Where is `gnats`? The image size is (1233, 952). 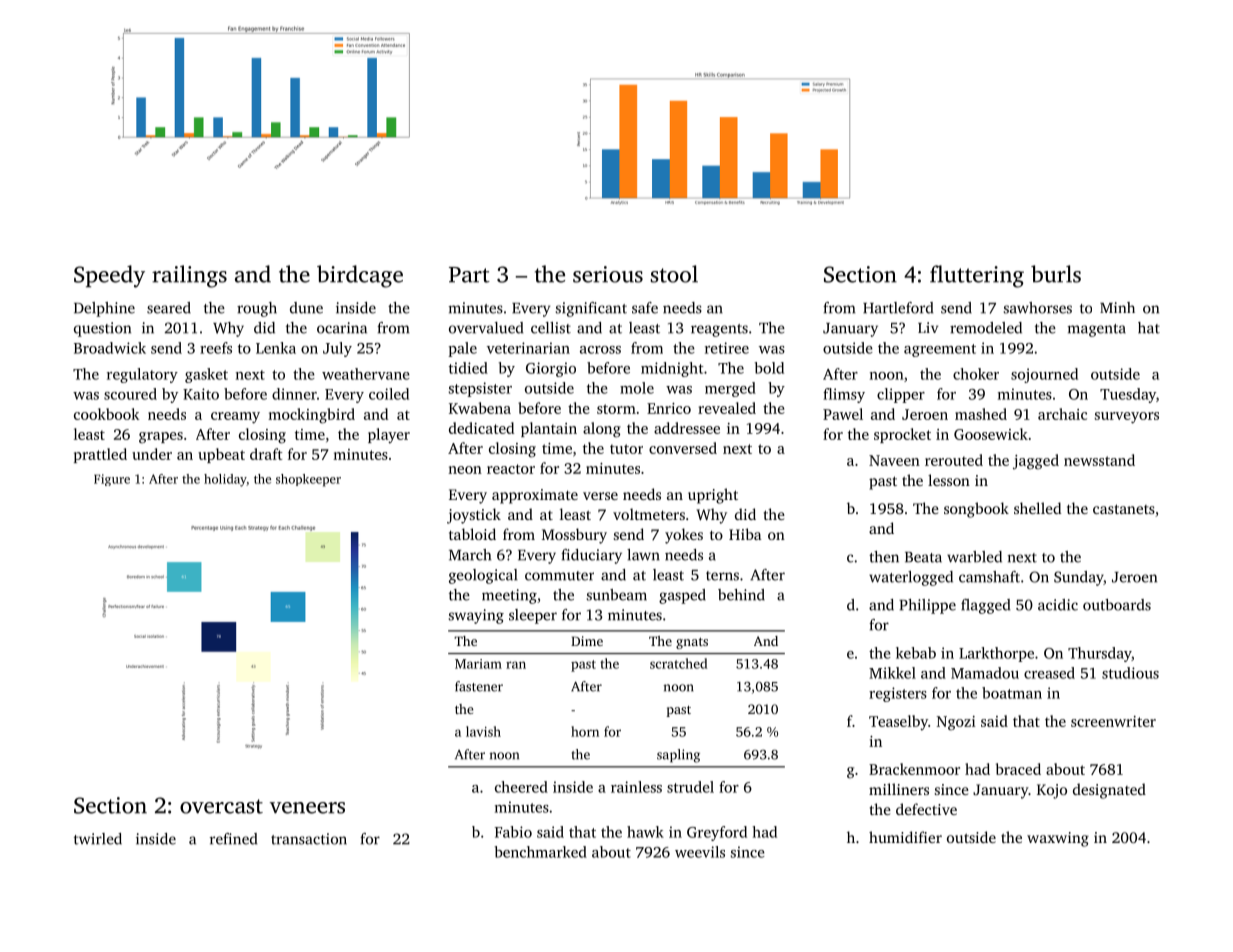
gnats is located at coordinates (692, 643).
